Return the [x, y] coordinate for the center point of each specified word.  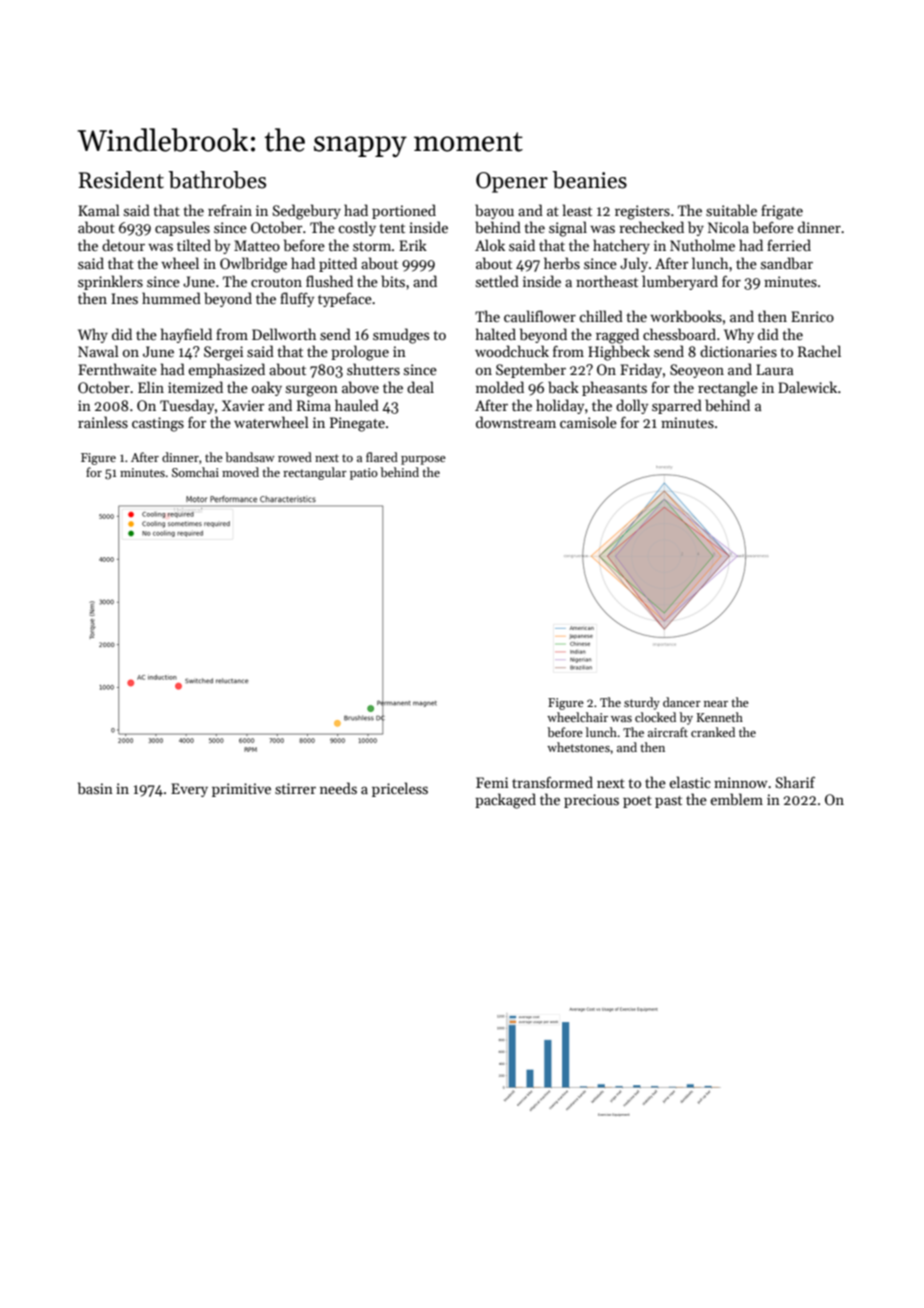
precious [591, 801]
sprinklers [110, 282]
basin [95, 788]
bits [393, 281]
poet [637, 802]
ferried [789, 245]
